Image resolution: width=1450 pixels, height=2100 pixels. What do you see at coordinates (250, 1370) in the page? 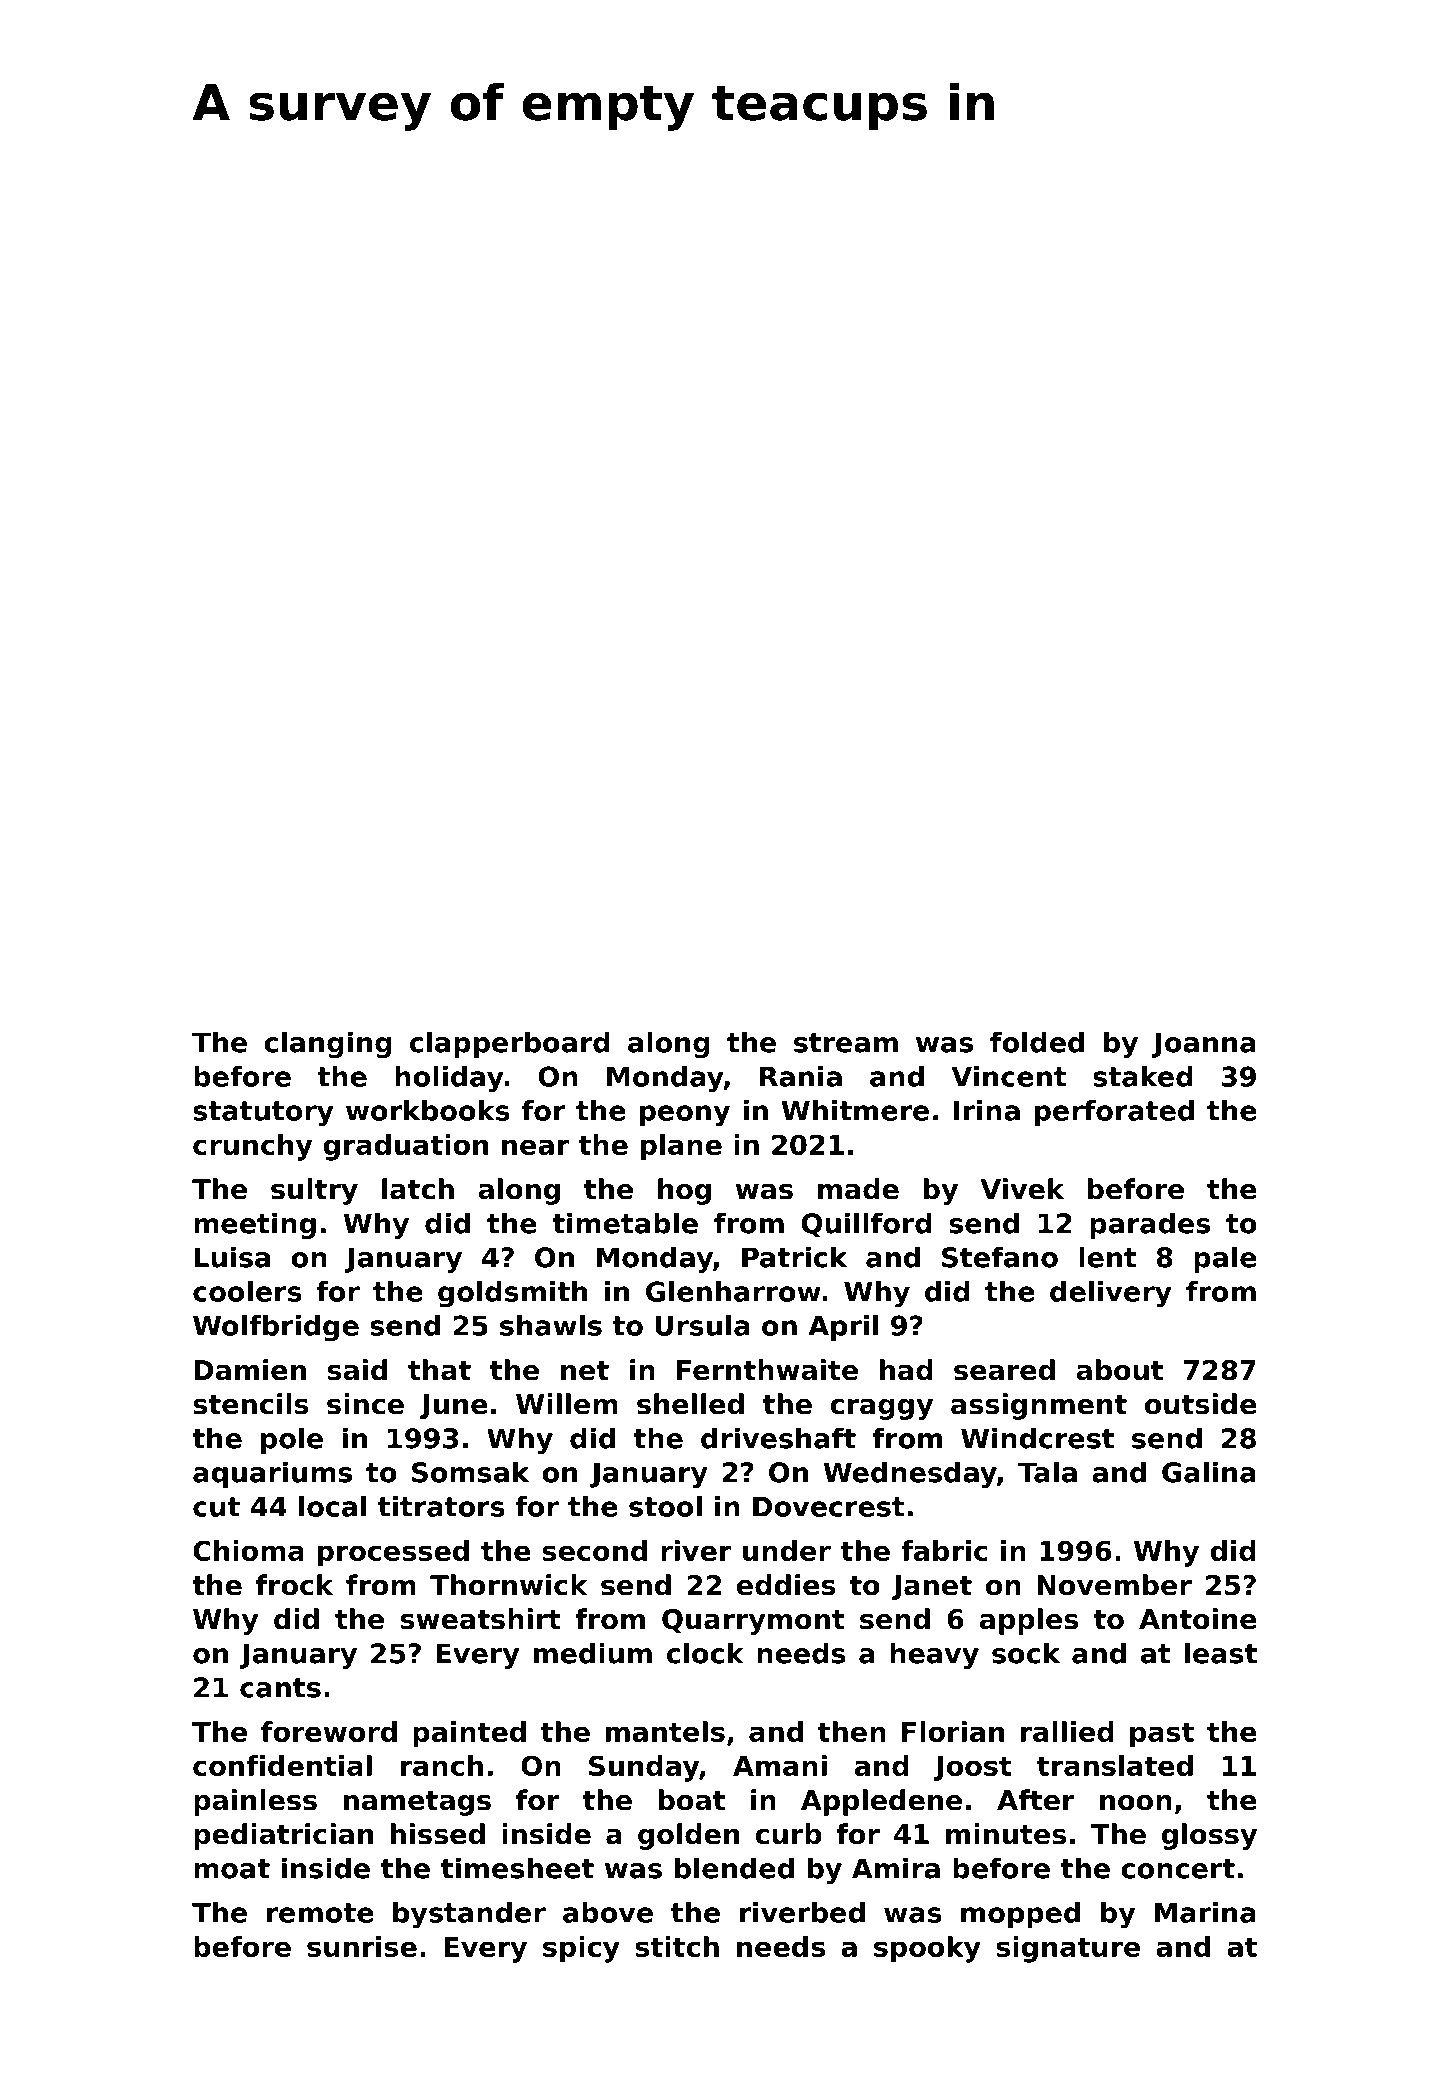
I see `Damien` at bounding box center [250, 1370].
